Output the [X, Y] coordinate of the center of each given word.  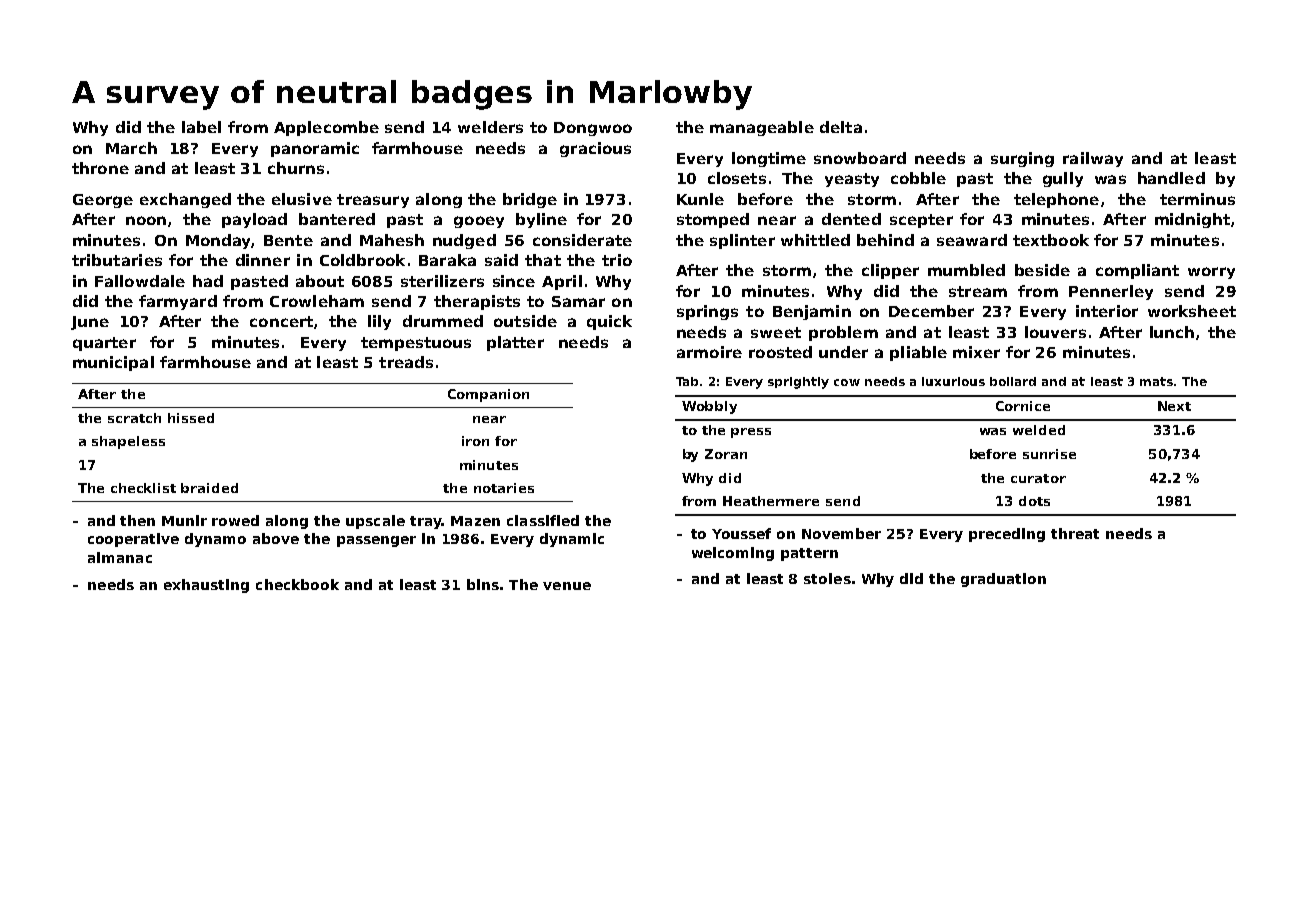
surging [1022, 159]
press [751, 433]
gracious [595, 149]
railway [1093, 159]
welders [490, 127]
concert [281, 321]
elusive [302, 199]
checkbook [297, 584]
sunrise [1049, 454]
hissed [191, 418]
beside [1042, 270]
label [201, 127]
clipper [890, 271]
